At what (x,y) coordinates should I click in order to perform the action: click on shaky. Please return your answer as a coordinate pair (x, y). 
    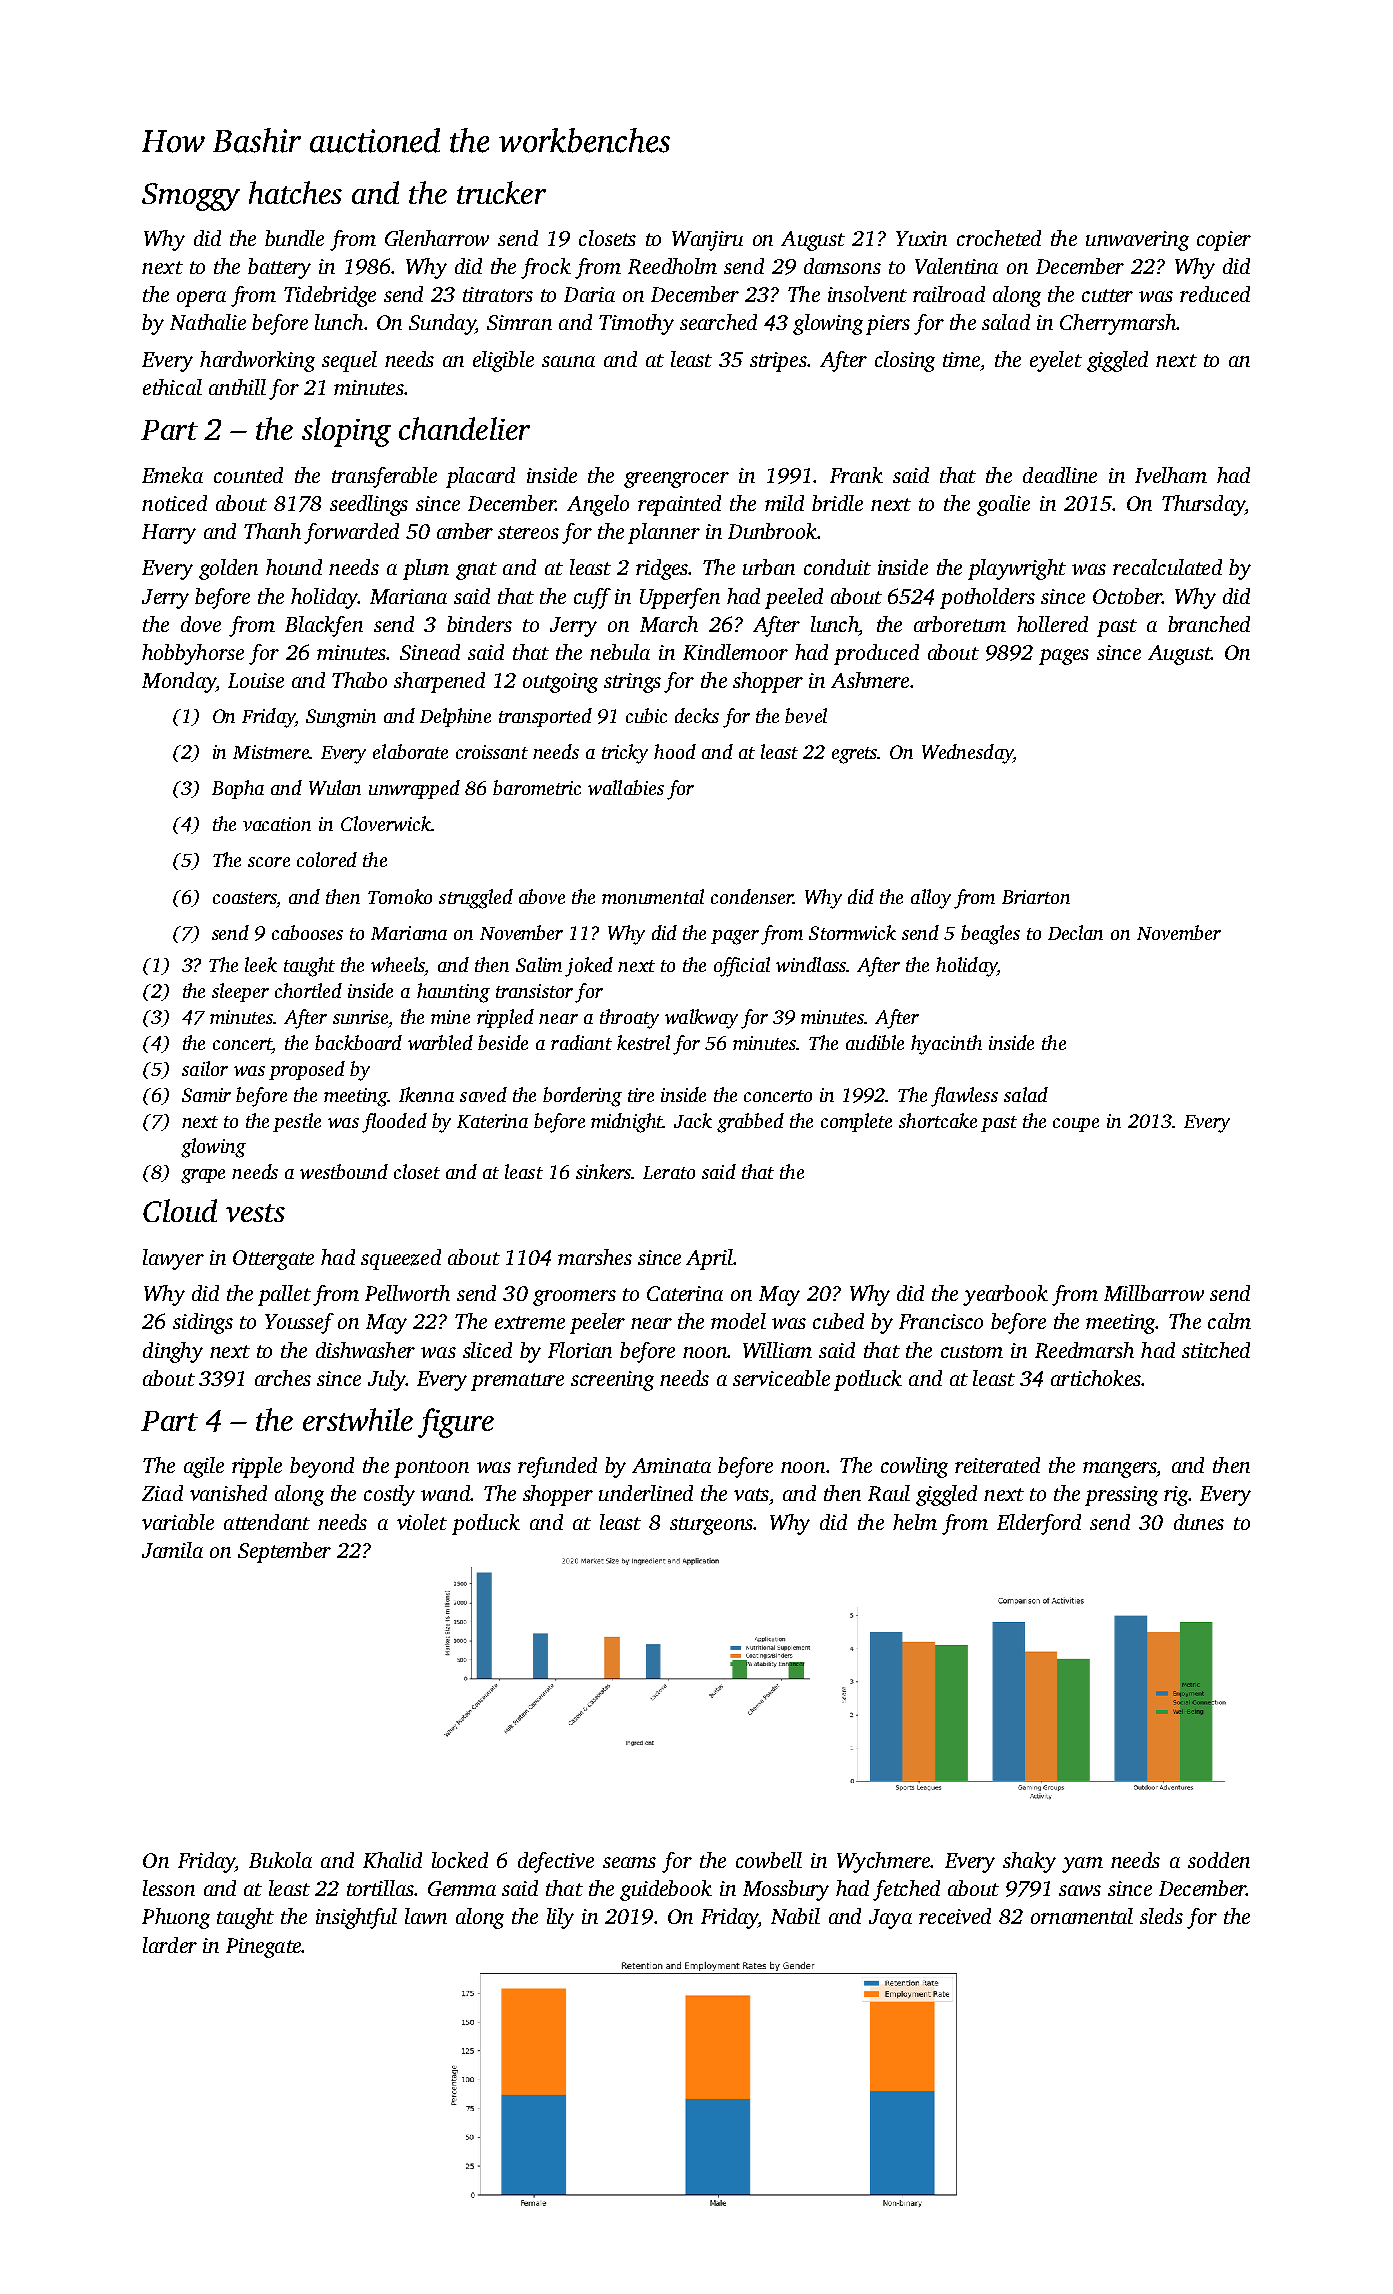
    Looking at the image, I should click on (1029, 1862).
